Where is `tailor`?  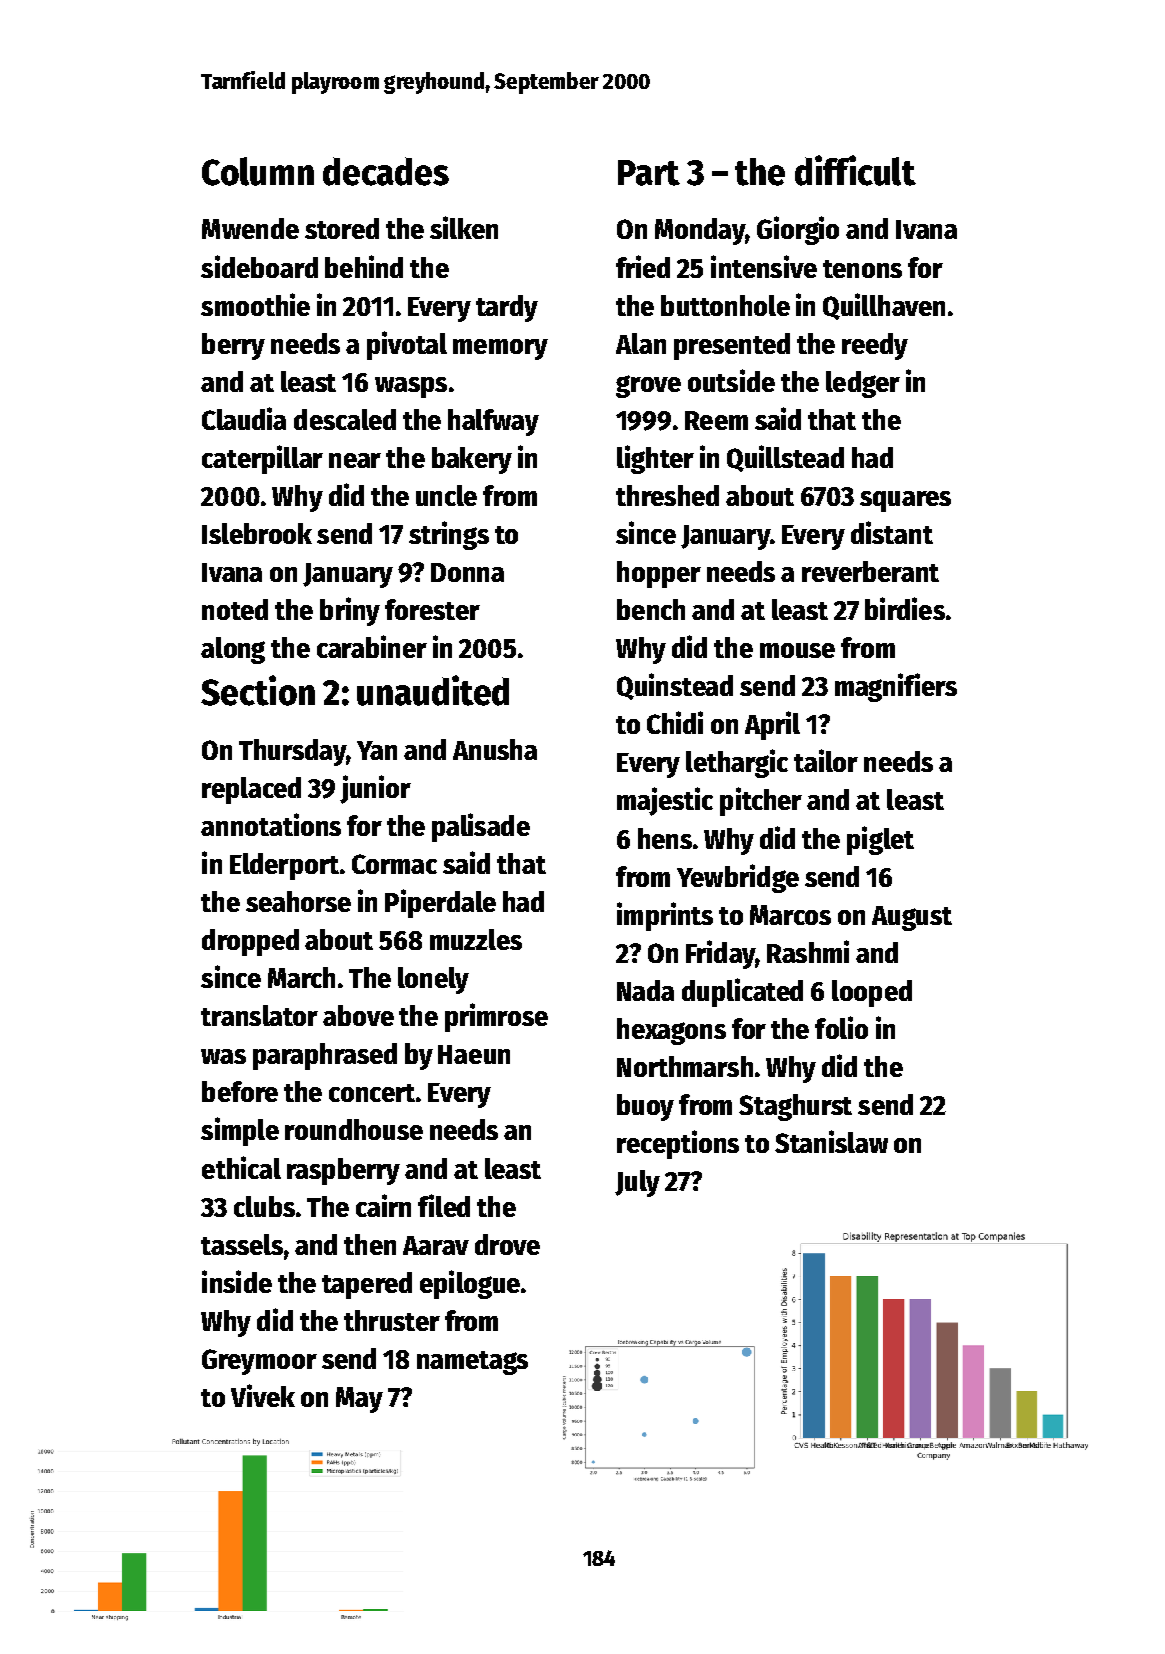
tailor is located at coordinates (826, 760).
